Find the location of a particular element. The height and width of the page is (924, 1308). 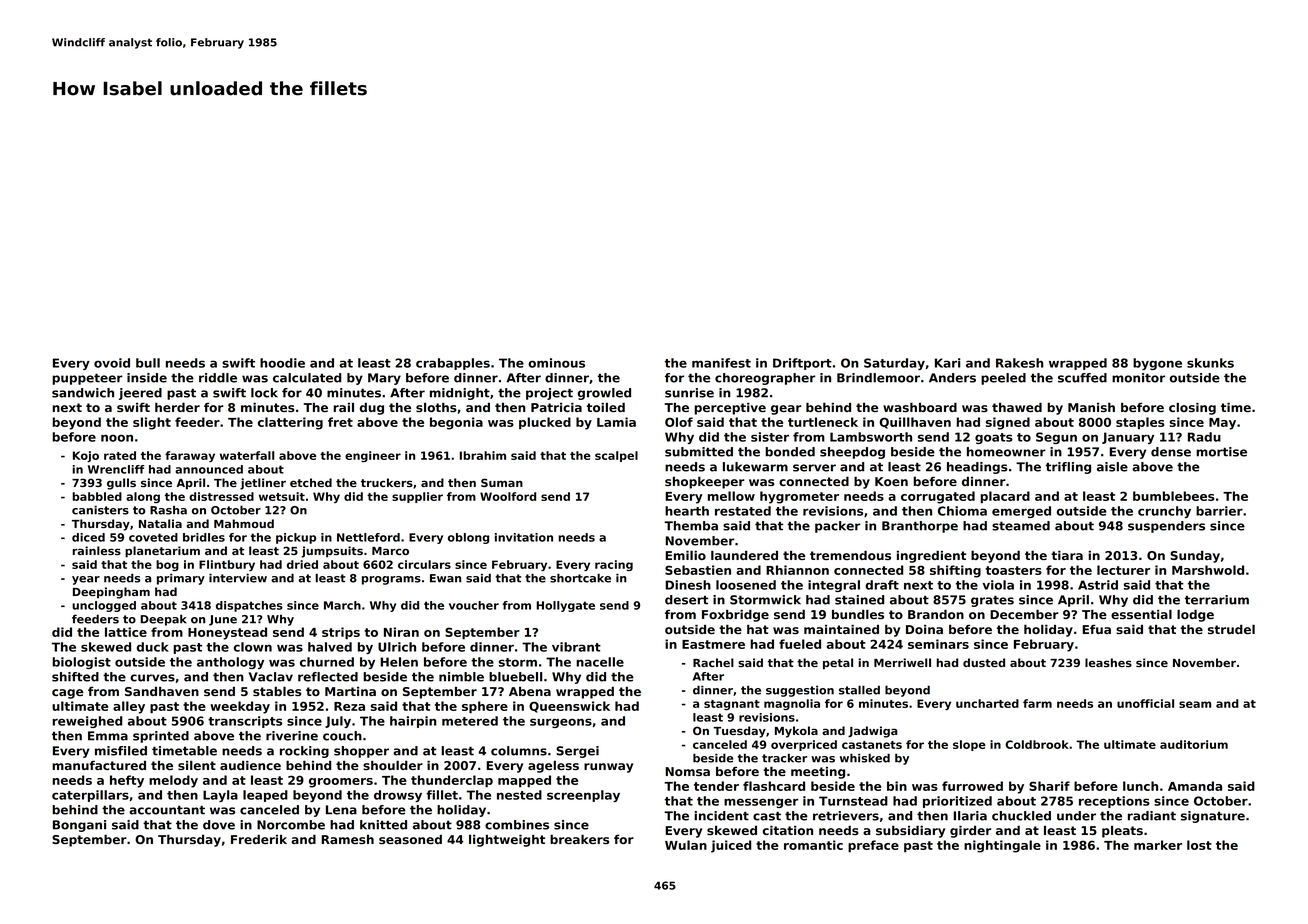

hoodie is located at coordinates (282, 363).
